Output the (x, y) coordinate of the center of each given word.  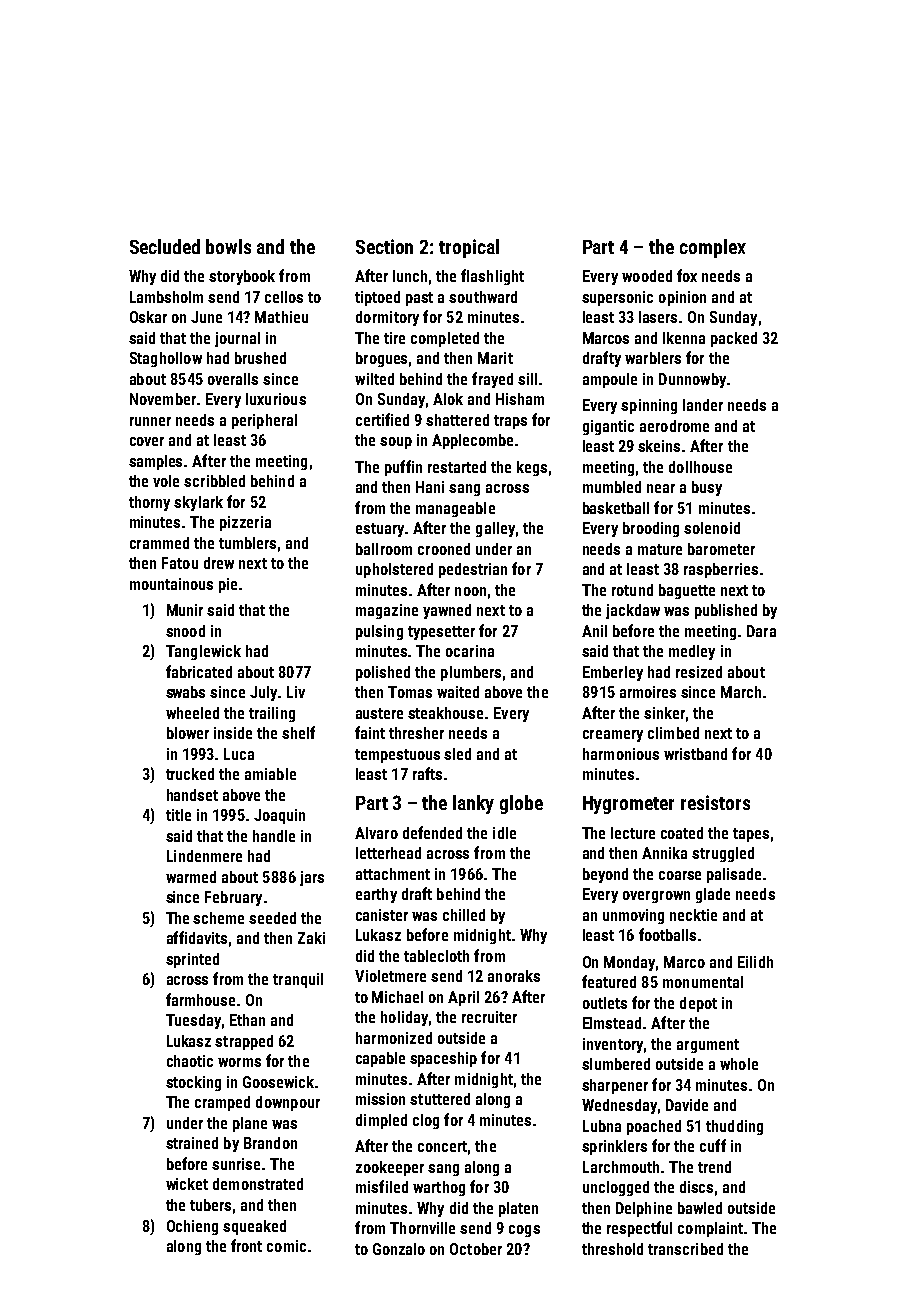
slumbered (616, 1064)
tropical (469, 248)
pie (228, 585)
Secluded (165, 246)
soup (396, 443)
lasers (658, 317)
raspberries (721, 570)
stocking (193, 1083)
